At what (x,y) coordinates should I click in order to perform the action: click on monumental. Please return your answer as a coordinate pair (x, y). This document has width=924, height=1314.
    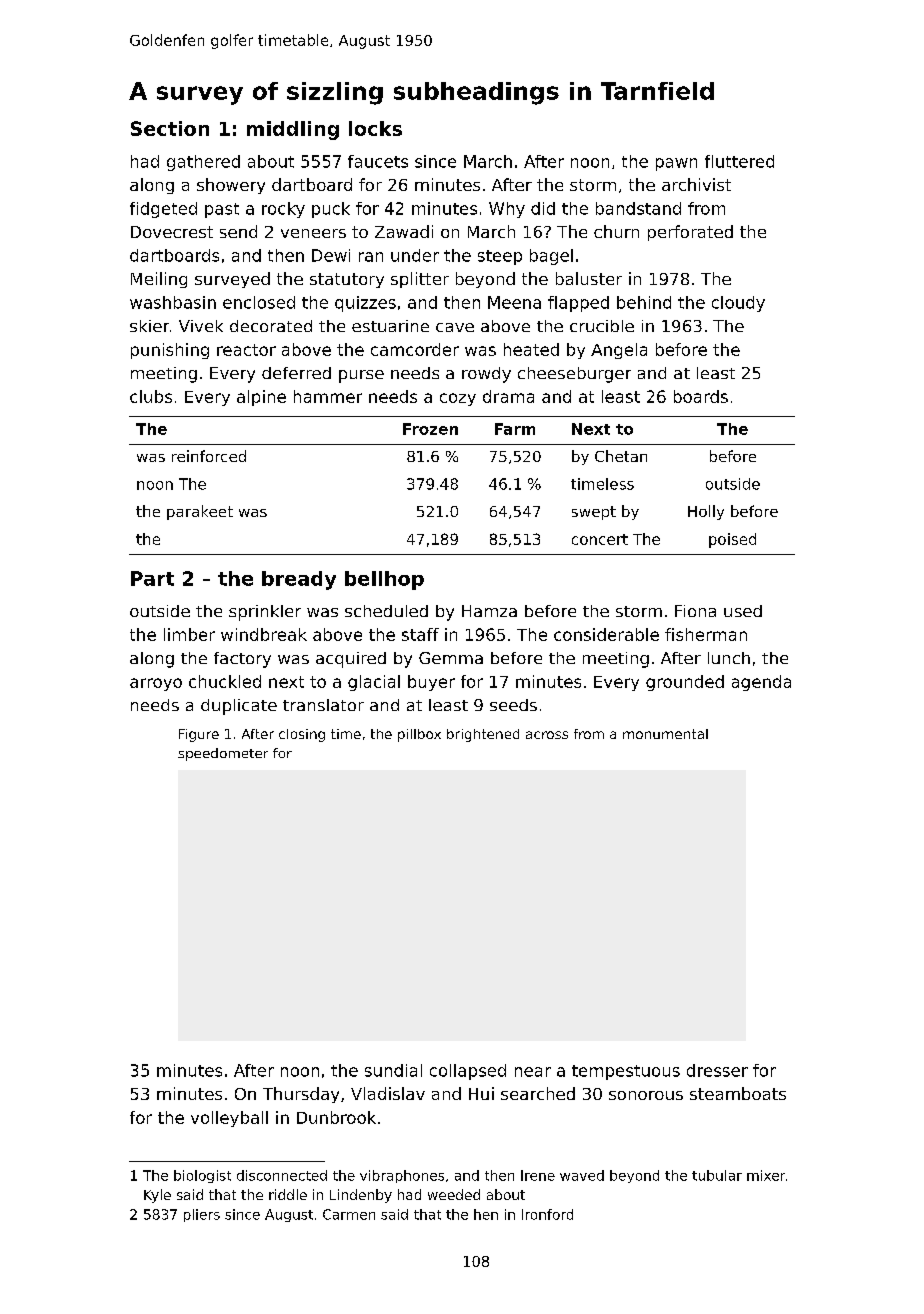
    Looking at the image, I should click on (665, 734).
